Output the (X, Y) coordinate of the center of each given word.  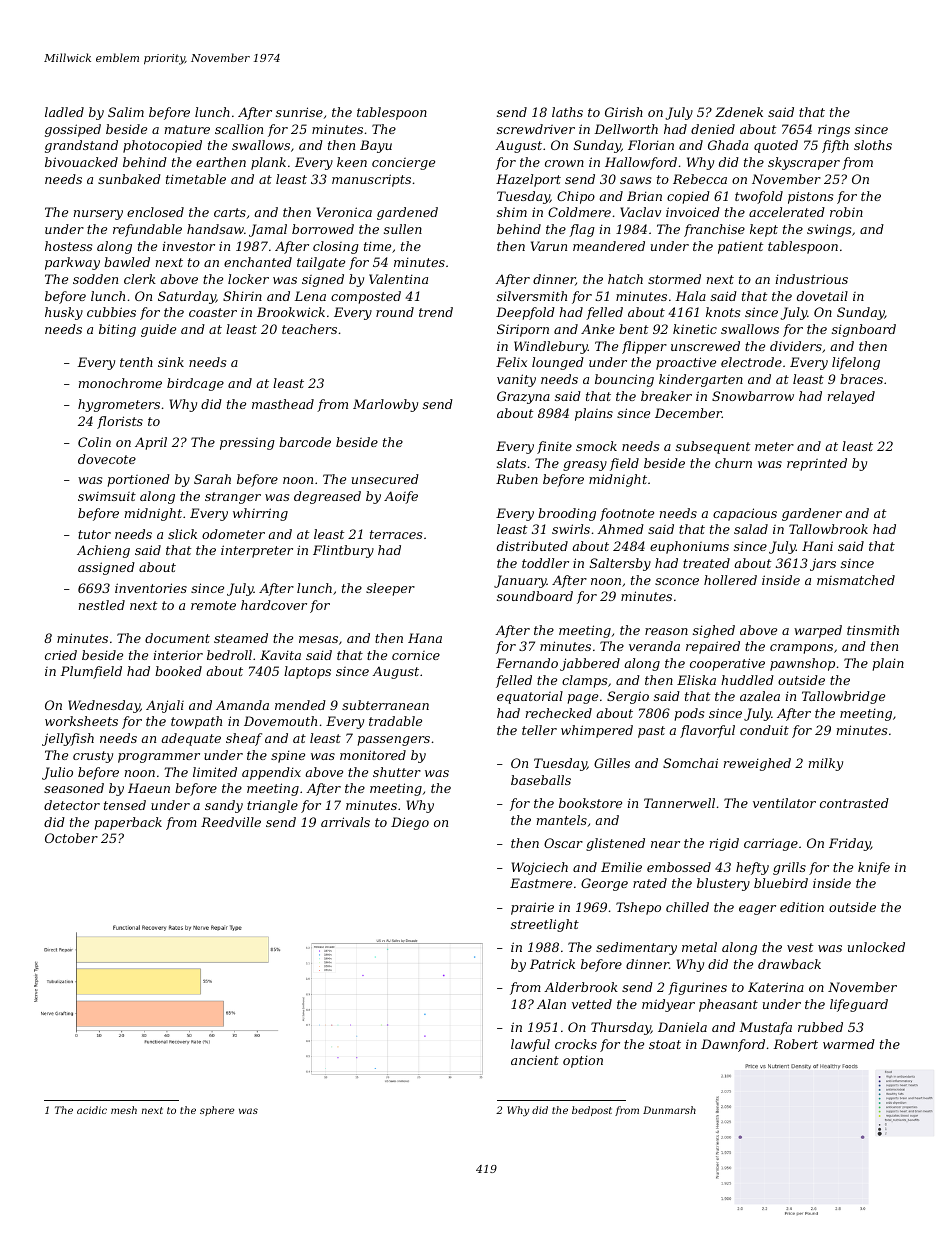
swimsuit (107, 496)
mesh (124, 1110)
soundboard (535, 596)
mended (300, 705)
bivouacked (81, 162)
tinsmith (873, 630)
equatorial (530, 697)
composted (366, 297)
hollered (730, 580)
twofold (759, 197)
